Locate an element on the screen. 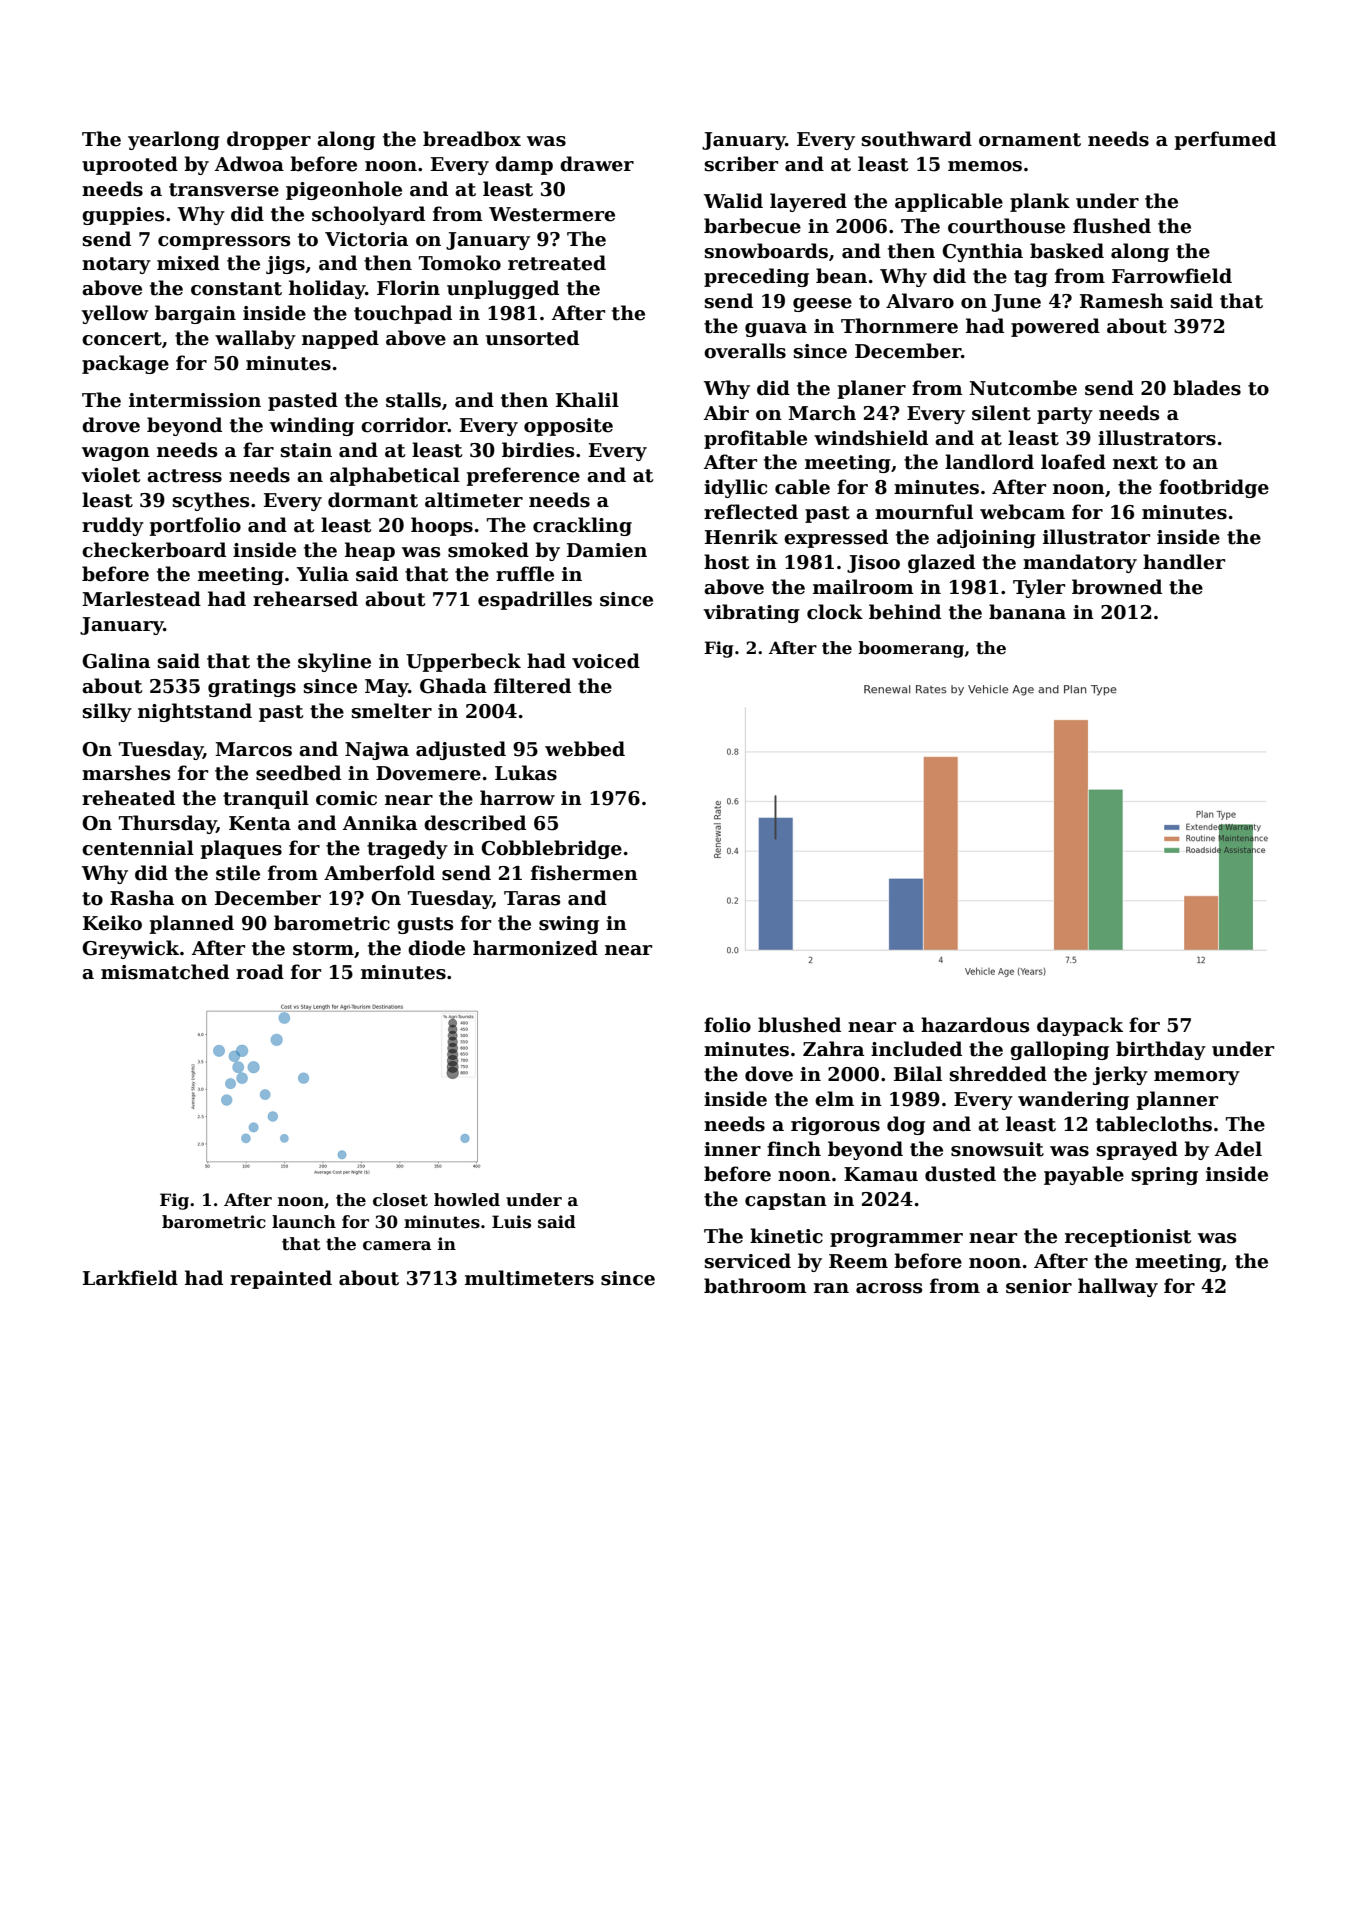  bean is located at coordinates (841, 276).
